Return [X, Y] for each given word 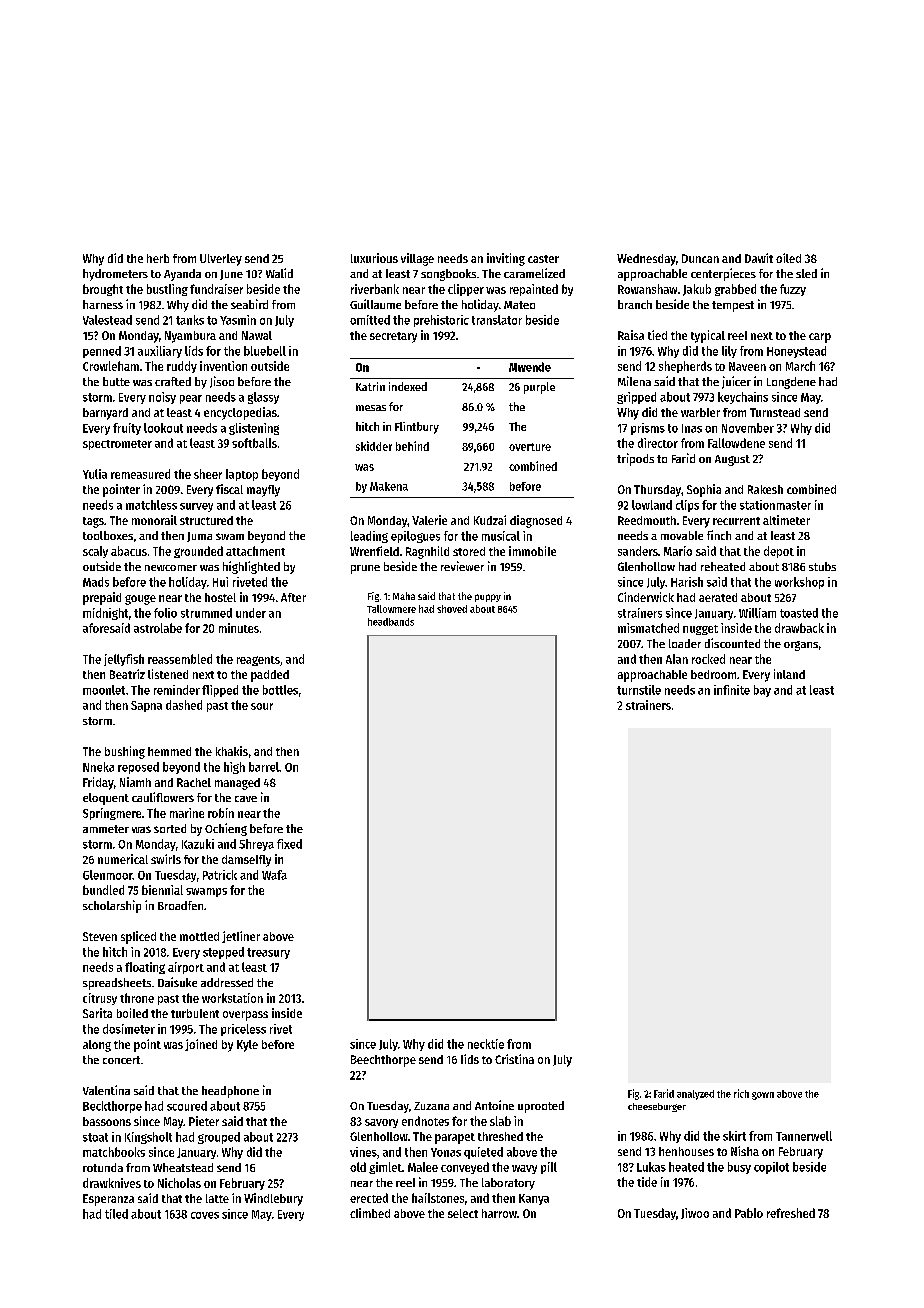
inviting [506, 259]
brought [103, 290]
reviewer [462, 566]
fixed [289, 844]
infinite [732, 690]
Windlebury [273, 1199]
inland [789, 674]
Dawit [759, 258]
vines [363, 1152]
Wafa [274, 875]
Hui [220, 582]
